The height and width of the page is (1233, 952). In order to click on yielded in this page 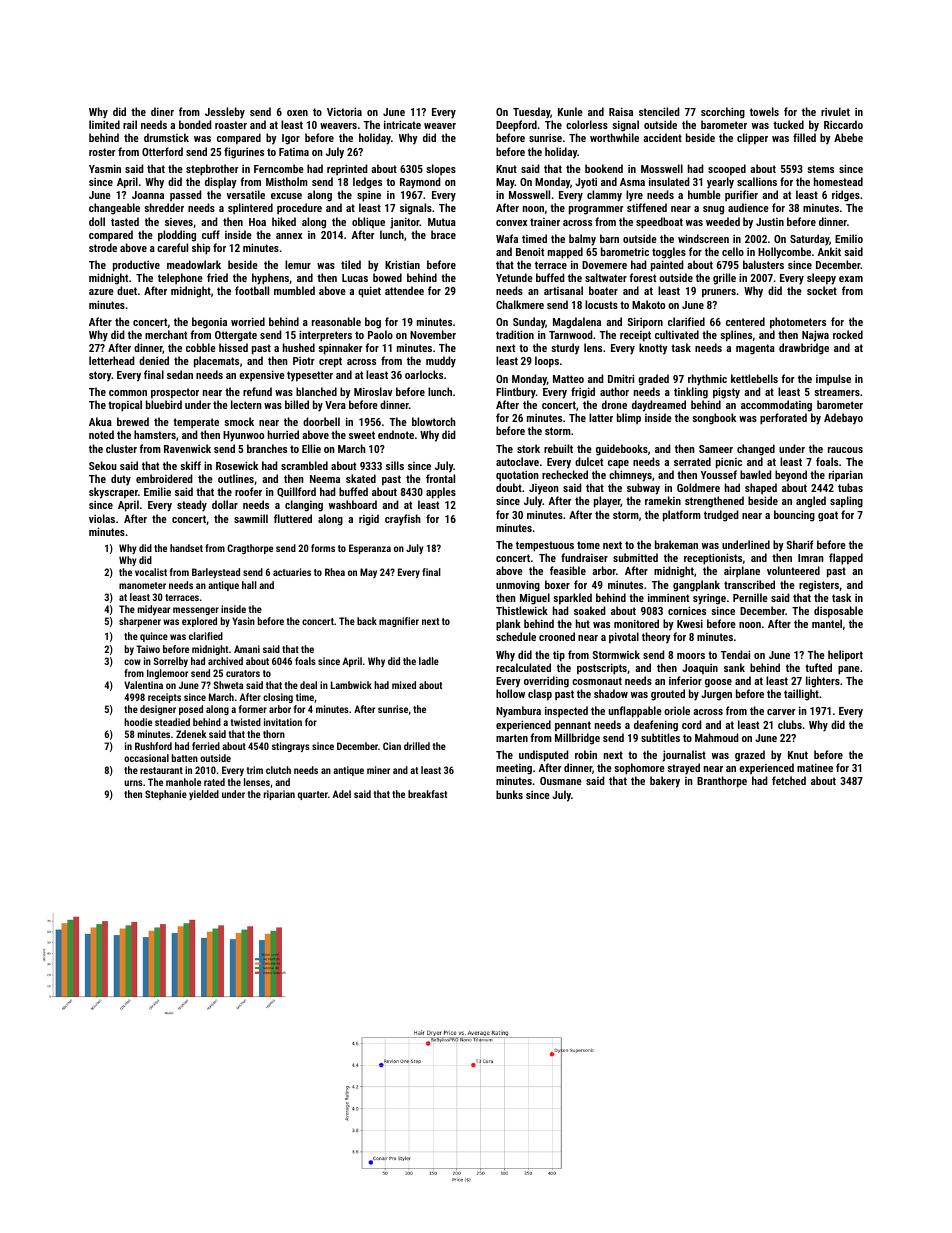, I will do `click(204, 795)`.
